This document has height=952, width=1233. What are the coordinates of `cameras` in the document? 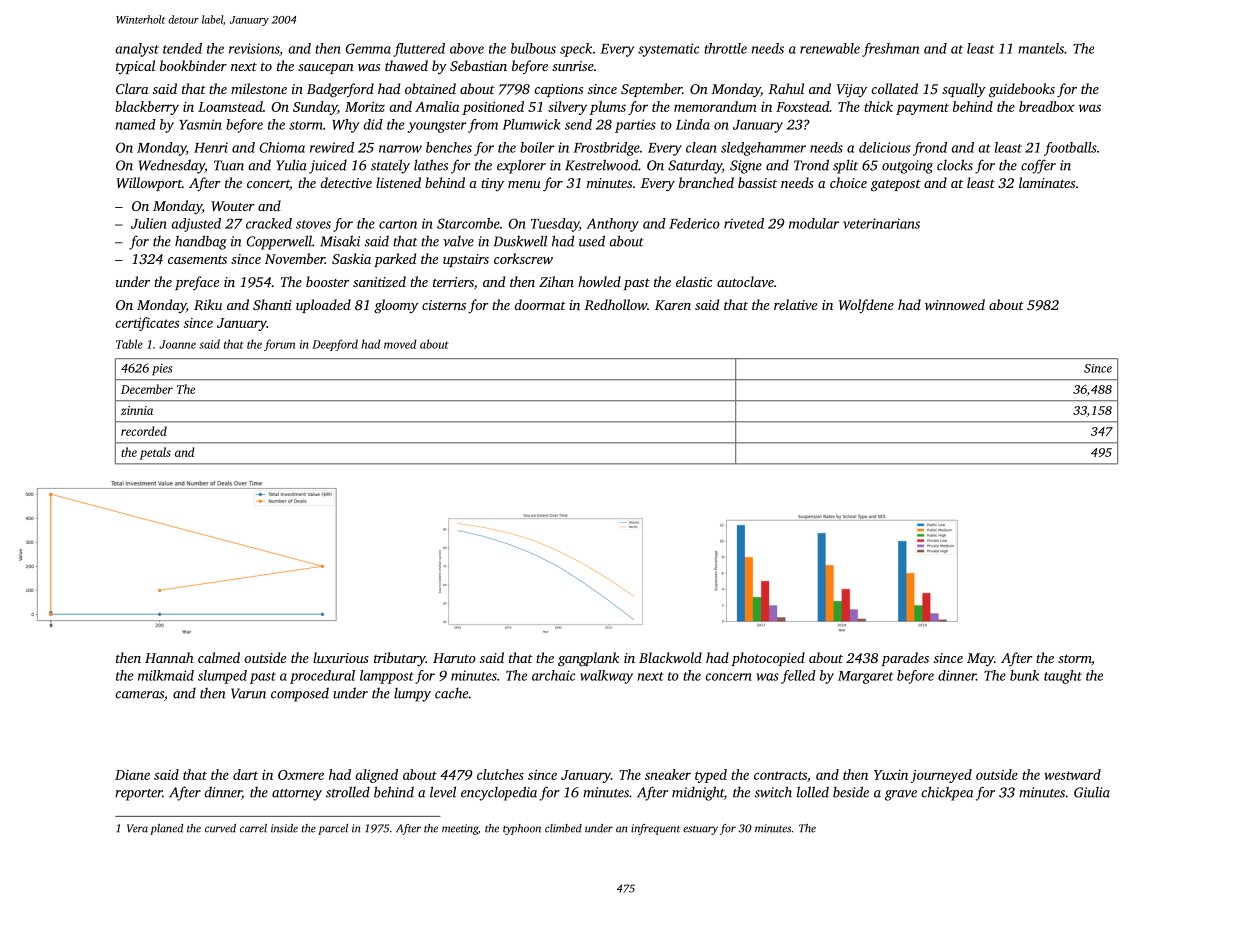 It's located at (139, 695).
